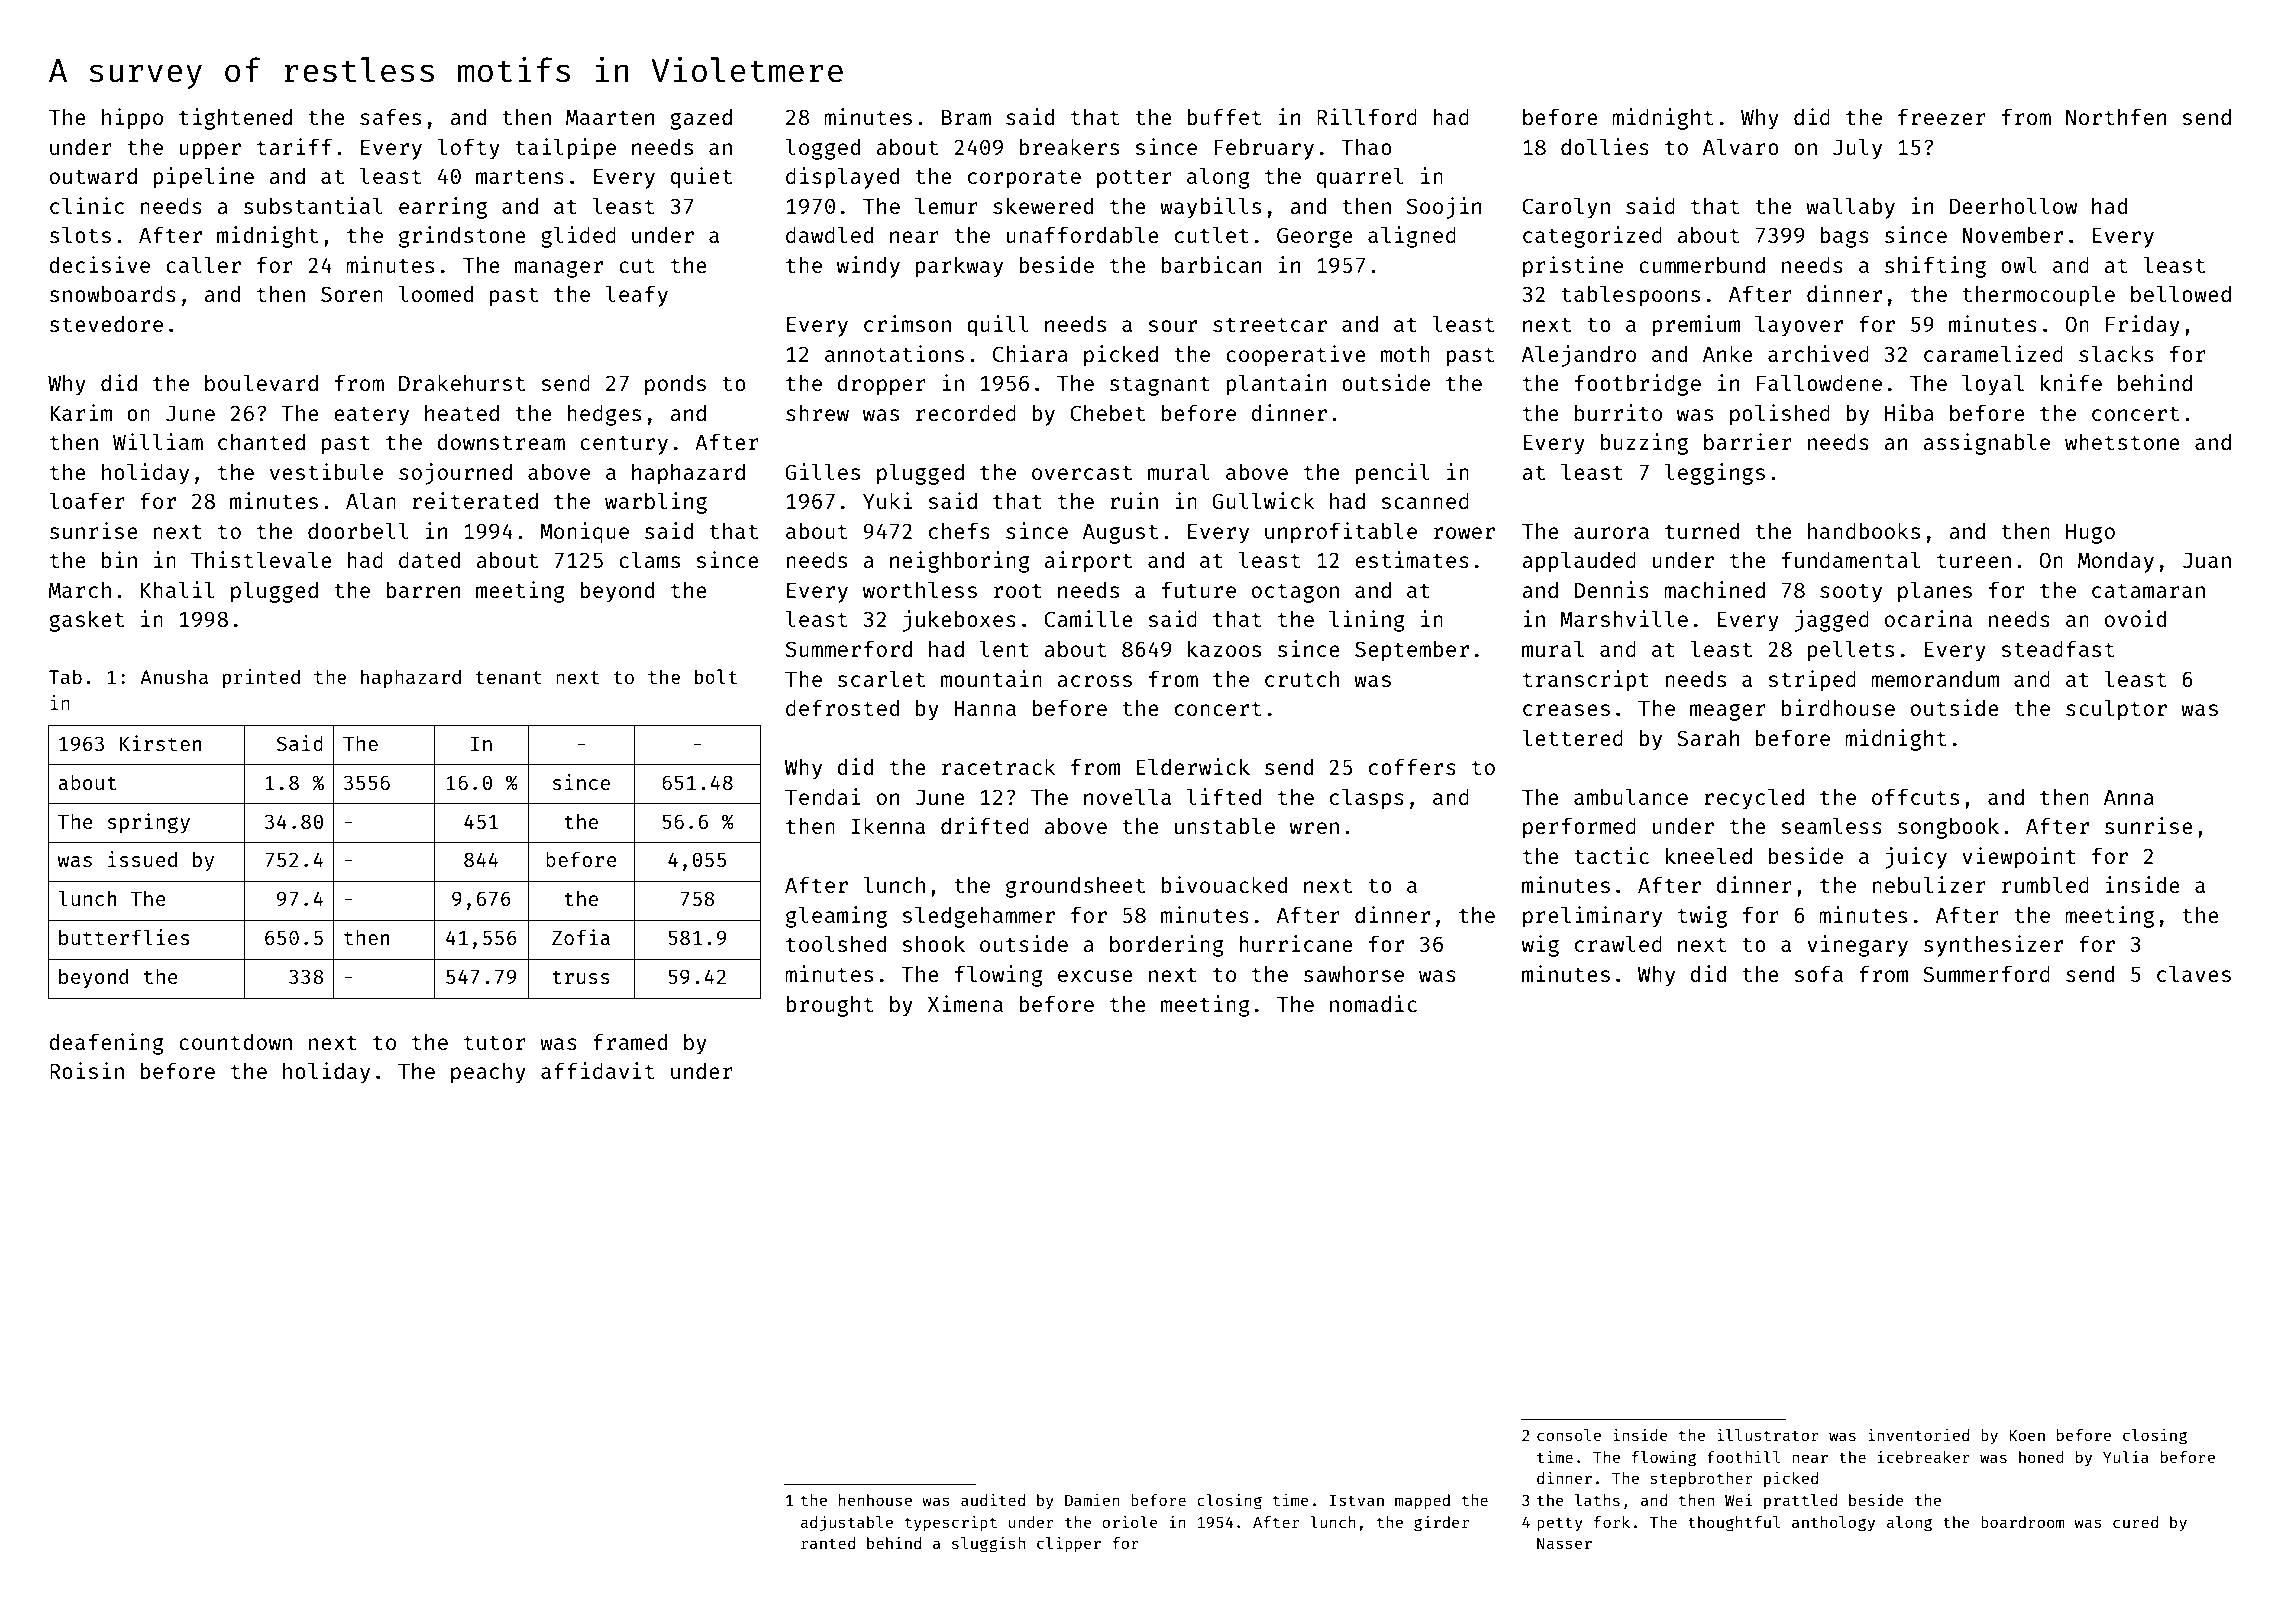 This page has height=1614, width=2282. What do you see at coordinates (1942, 116) in the page?
I see `freezer` at bounding box center [1942, 116].
